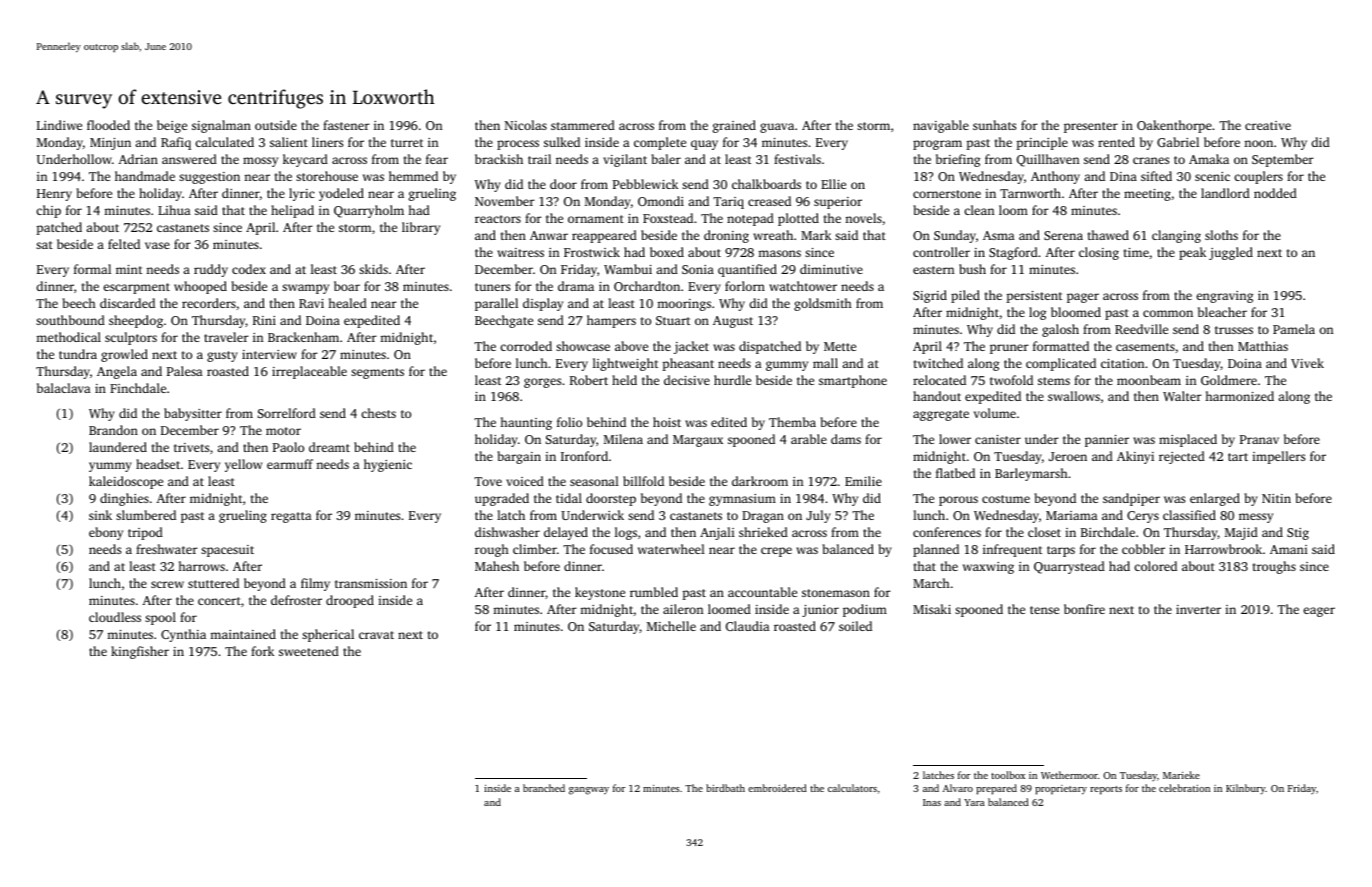 The width and height of the screenshot is (1372, 887). I want to click on outside, so click(276, 125).
